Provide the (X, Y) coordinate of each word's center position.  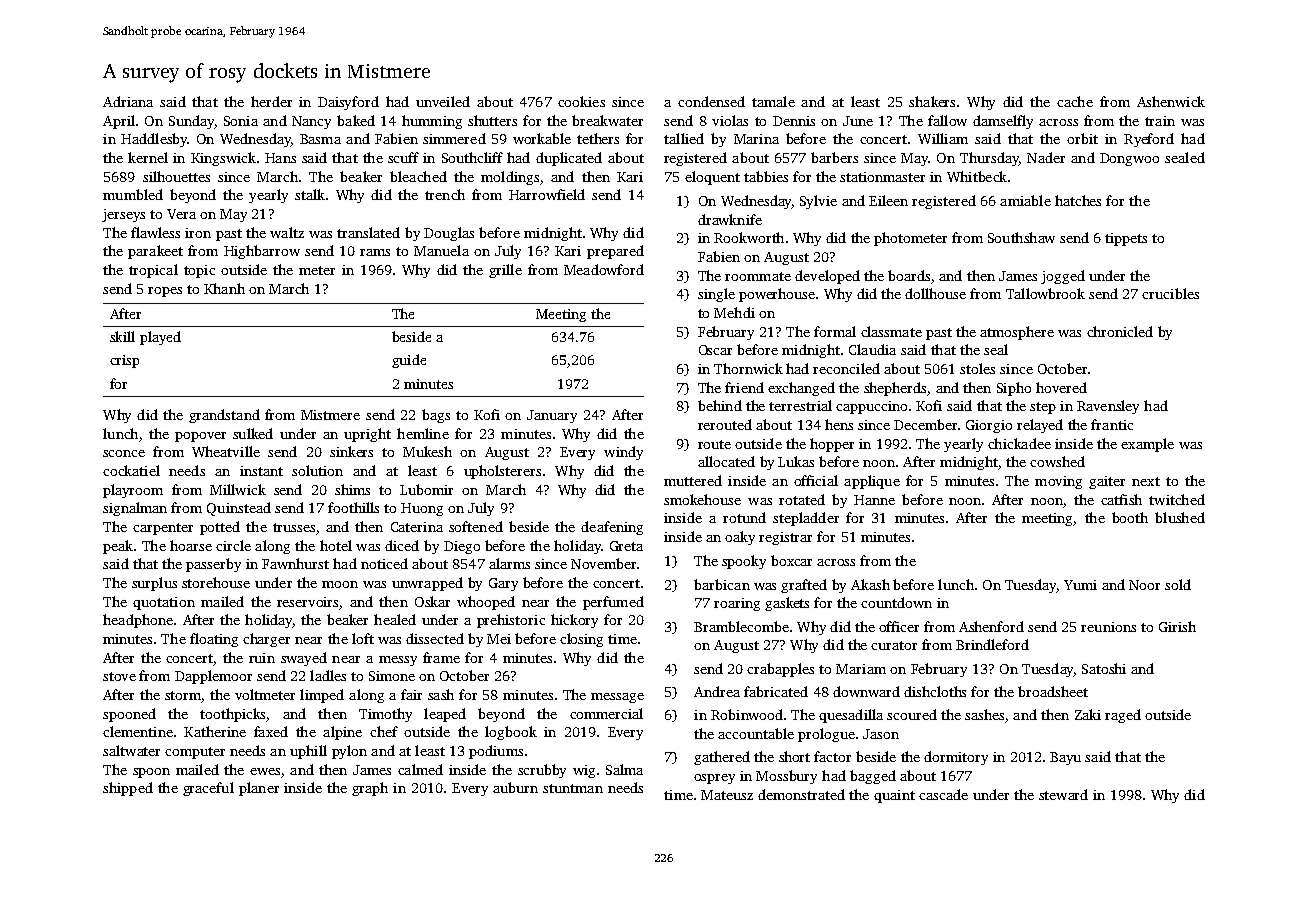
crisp (124, 361)
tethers (598, 138)
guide (409, 361)
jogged (1063, 277)
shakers (932, 101)
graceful (208, 789)
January (552, 416)
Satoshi (1104, 668)
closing (581, 640)
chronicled (1120, 331)
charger (266, 640)
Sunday (191, 122)
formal (835, 331)
